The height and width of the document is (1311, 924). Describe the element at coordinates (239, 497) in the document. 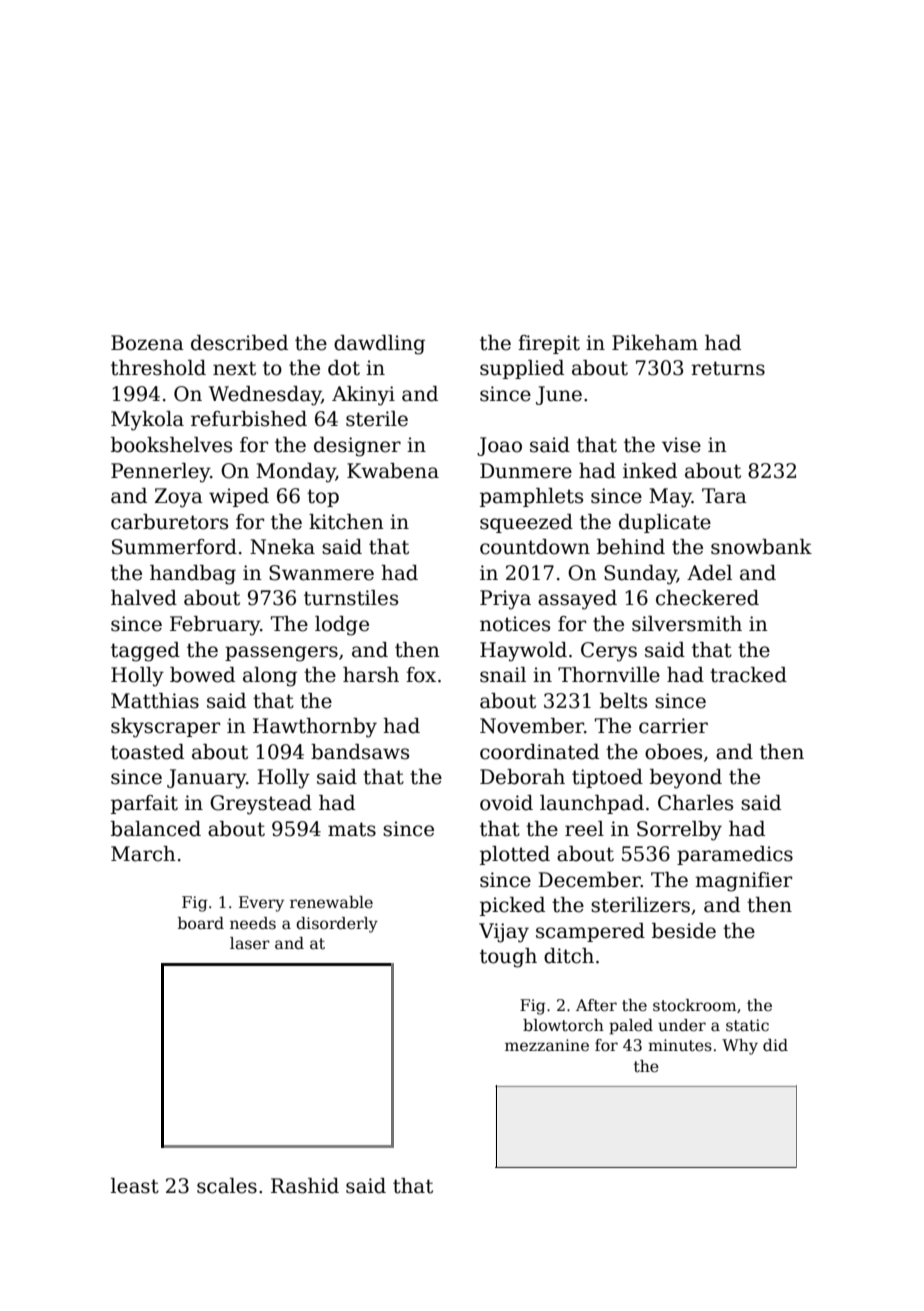

I see `wiped` at that location.
